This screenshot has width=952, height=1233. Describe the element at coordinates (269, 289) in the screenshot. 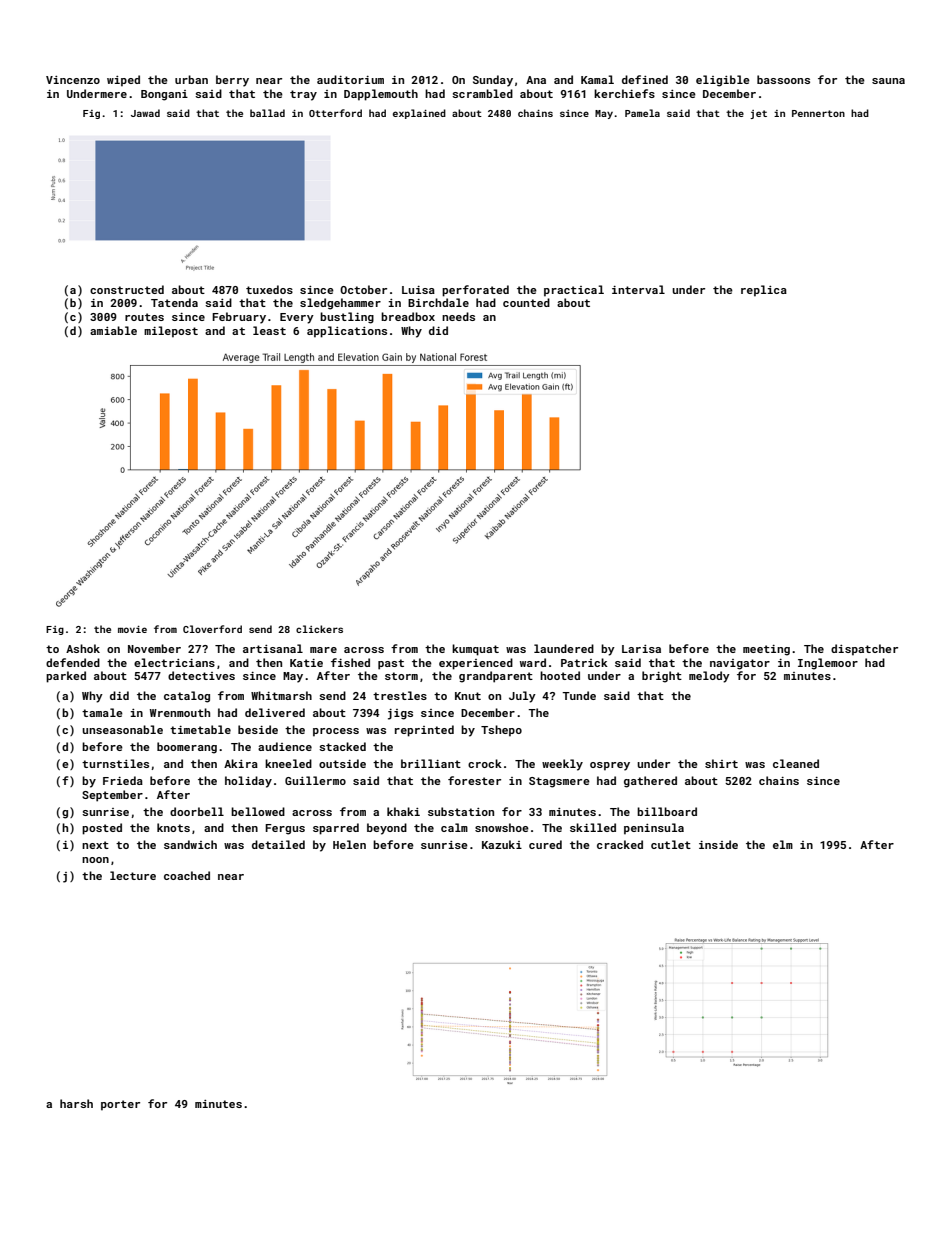

I see `tuxedos` at that location.
